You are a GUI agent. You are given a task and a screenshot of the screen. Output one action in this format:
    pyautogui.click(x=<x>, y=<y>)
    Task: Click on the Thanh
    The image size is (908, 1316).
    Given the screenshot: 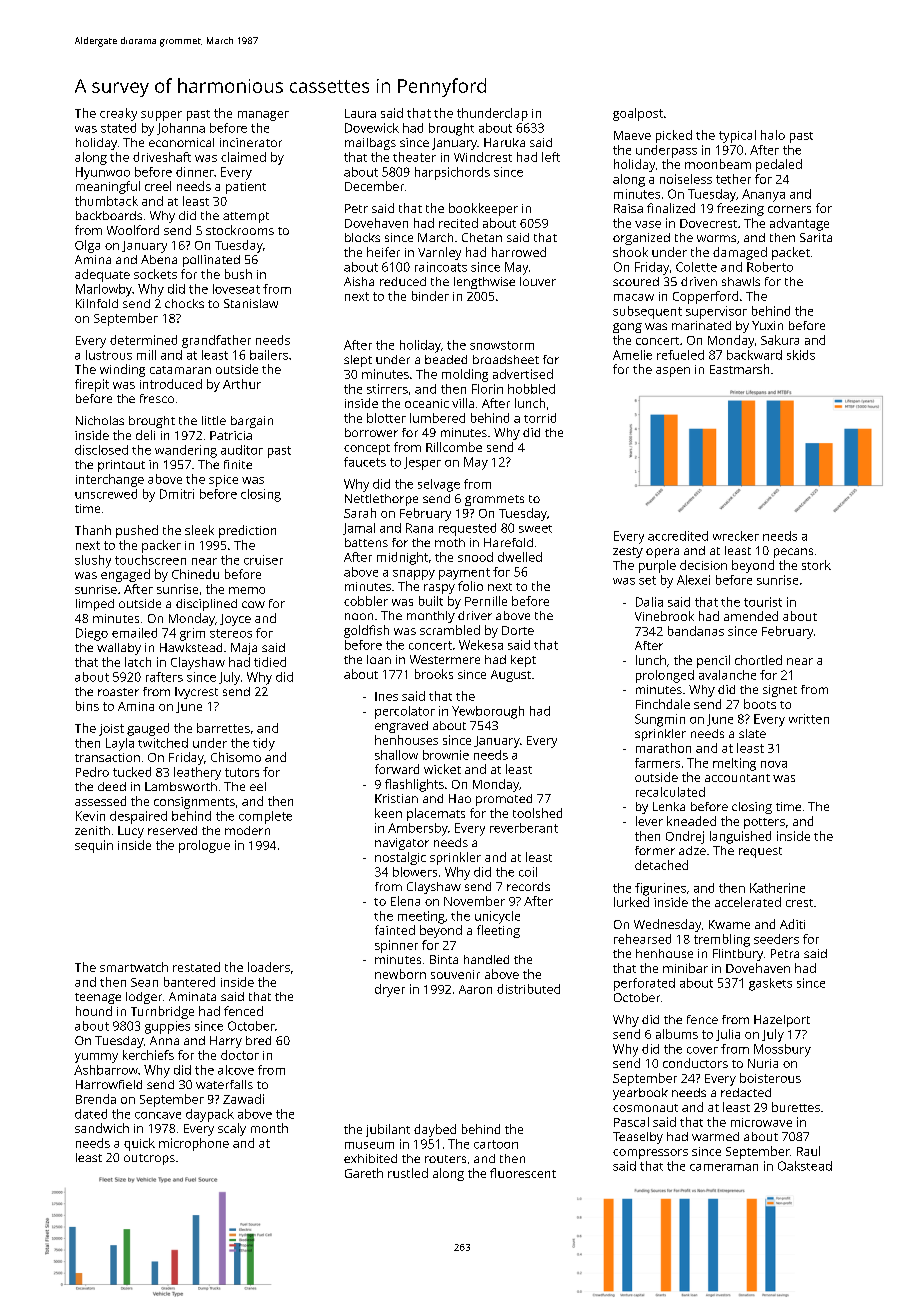 What is the action you would take?
    pyautogui.click(x=93, y=530)
